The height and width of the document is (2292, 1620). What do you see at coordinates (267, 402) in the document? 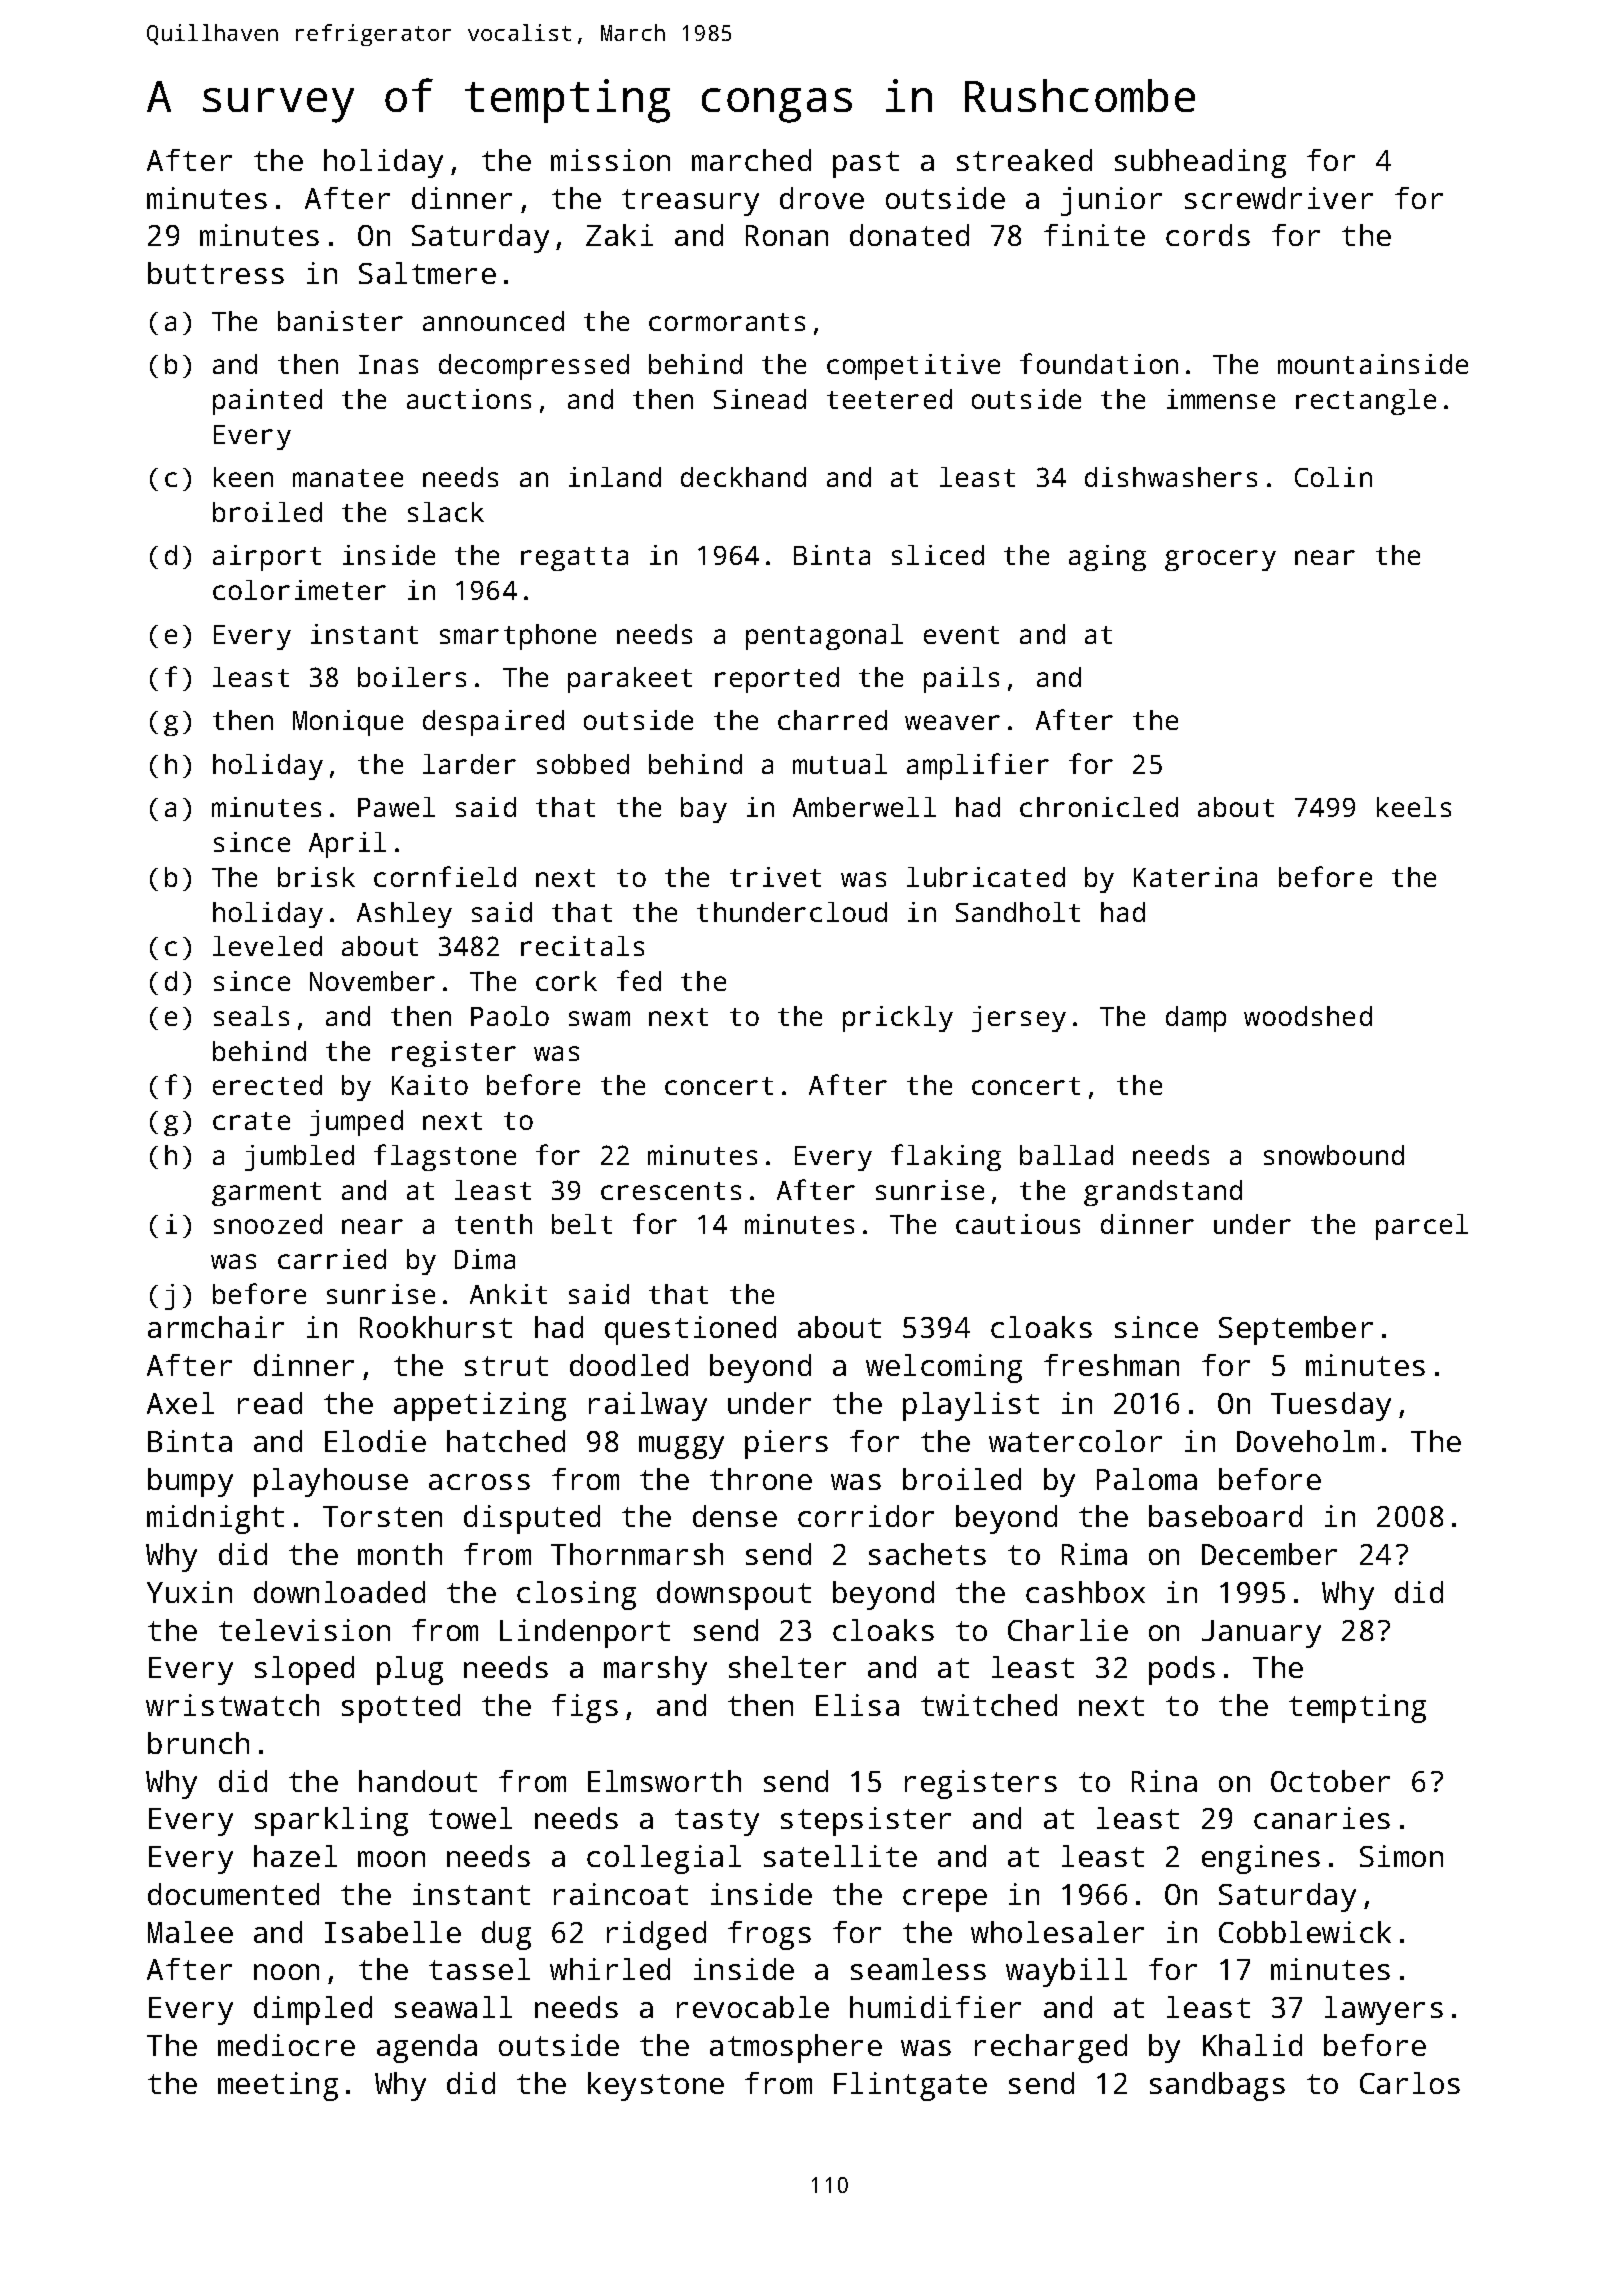
I see `painted` at bounding box center [267, 402].
